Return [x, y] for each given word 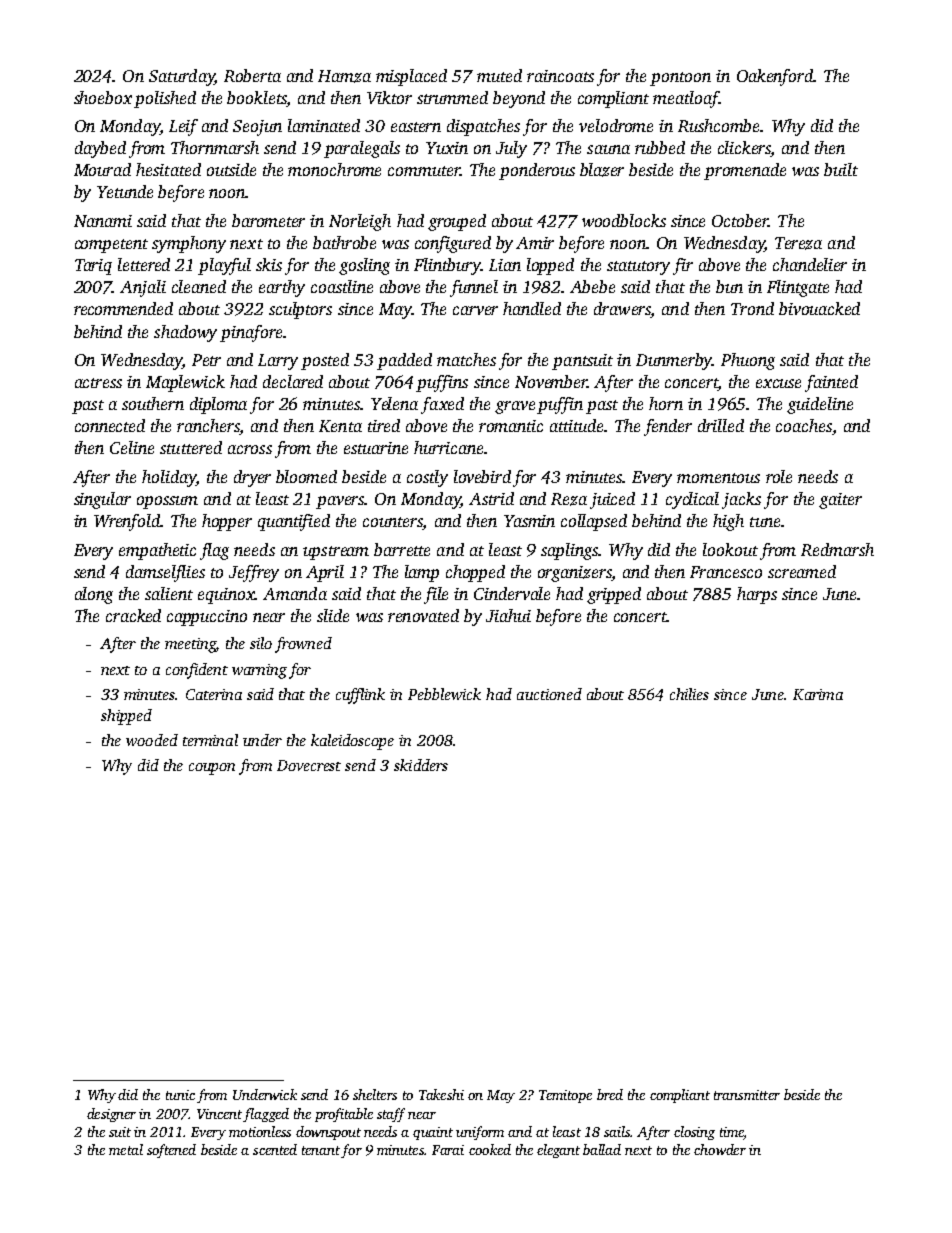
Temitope [565, 1096]
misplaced [411, 77]
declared [293, 381]
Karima [818, 694]
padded [404, 361]
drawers [622, 310]
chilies [689, 694]
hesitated [168, 169]
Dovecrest [309, 765]
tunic [180, 1095]
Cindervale [512, 593]
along [94, 595]
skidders [421, 765]
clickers [744, 149]
